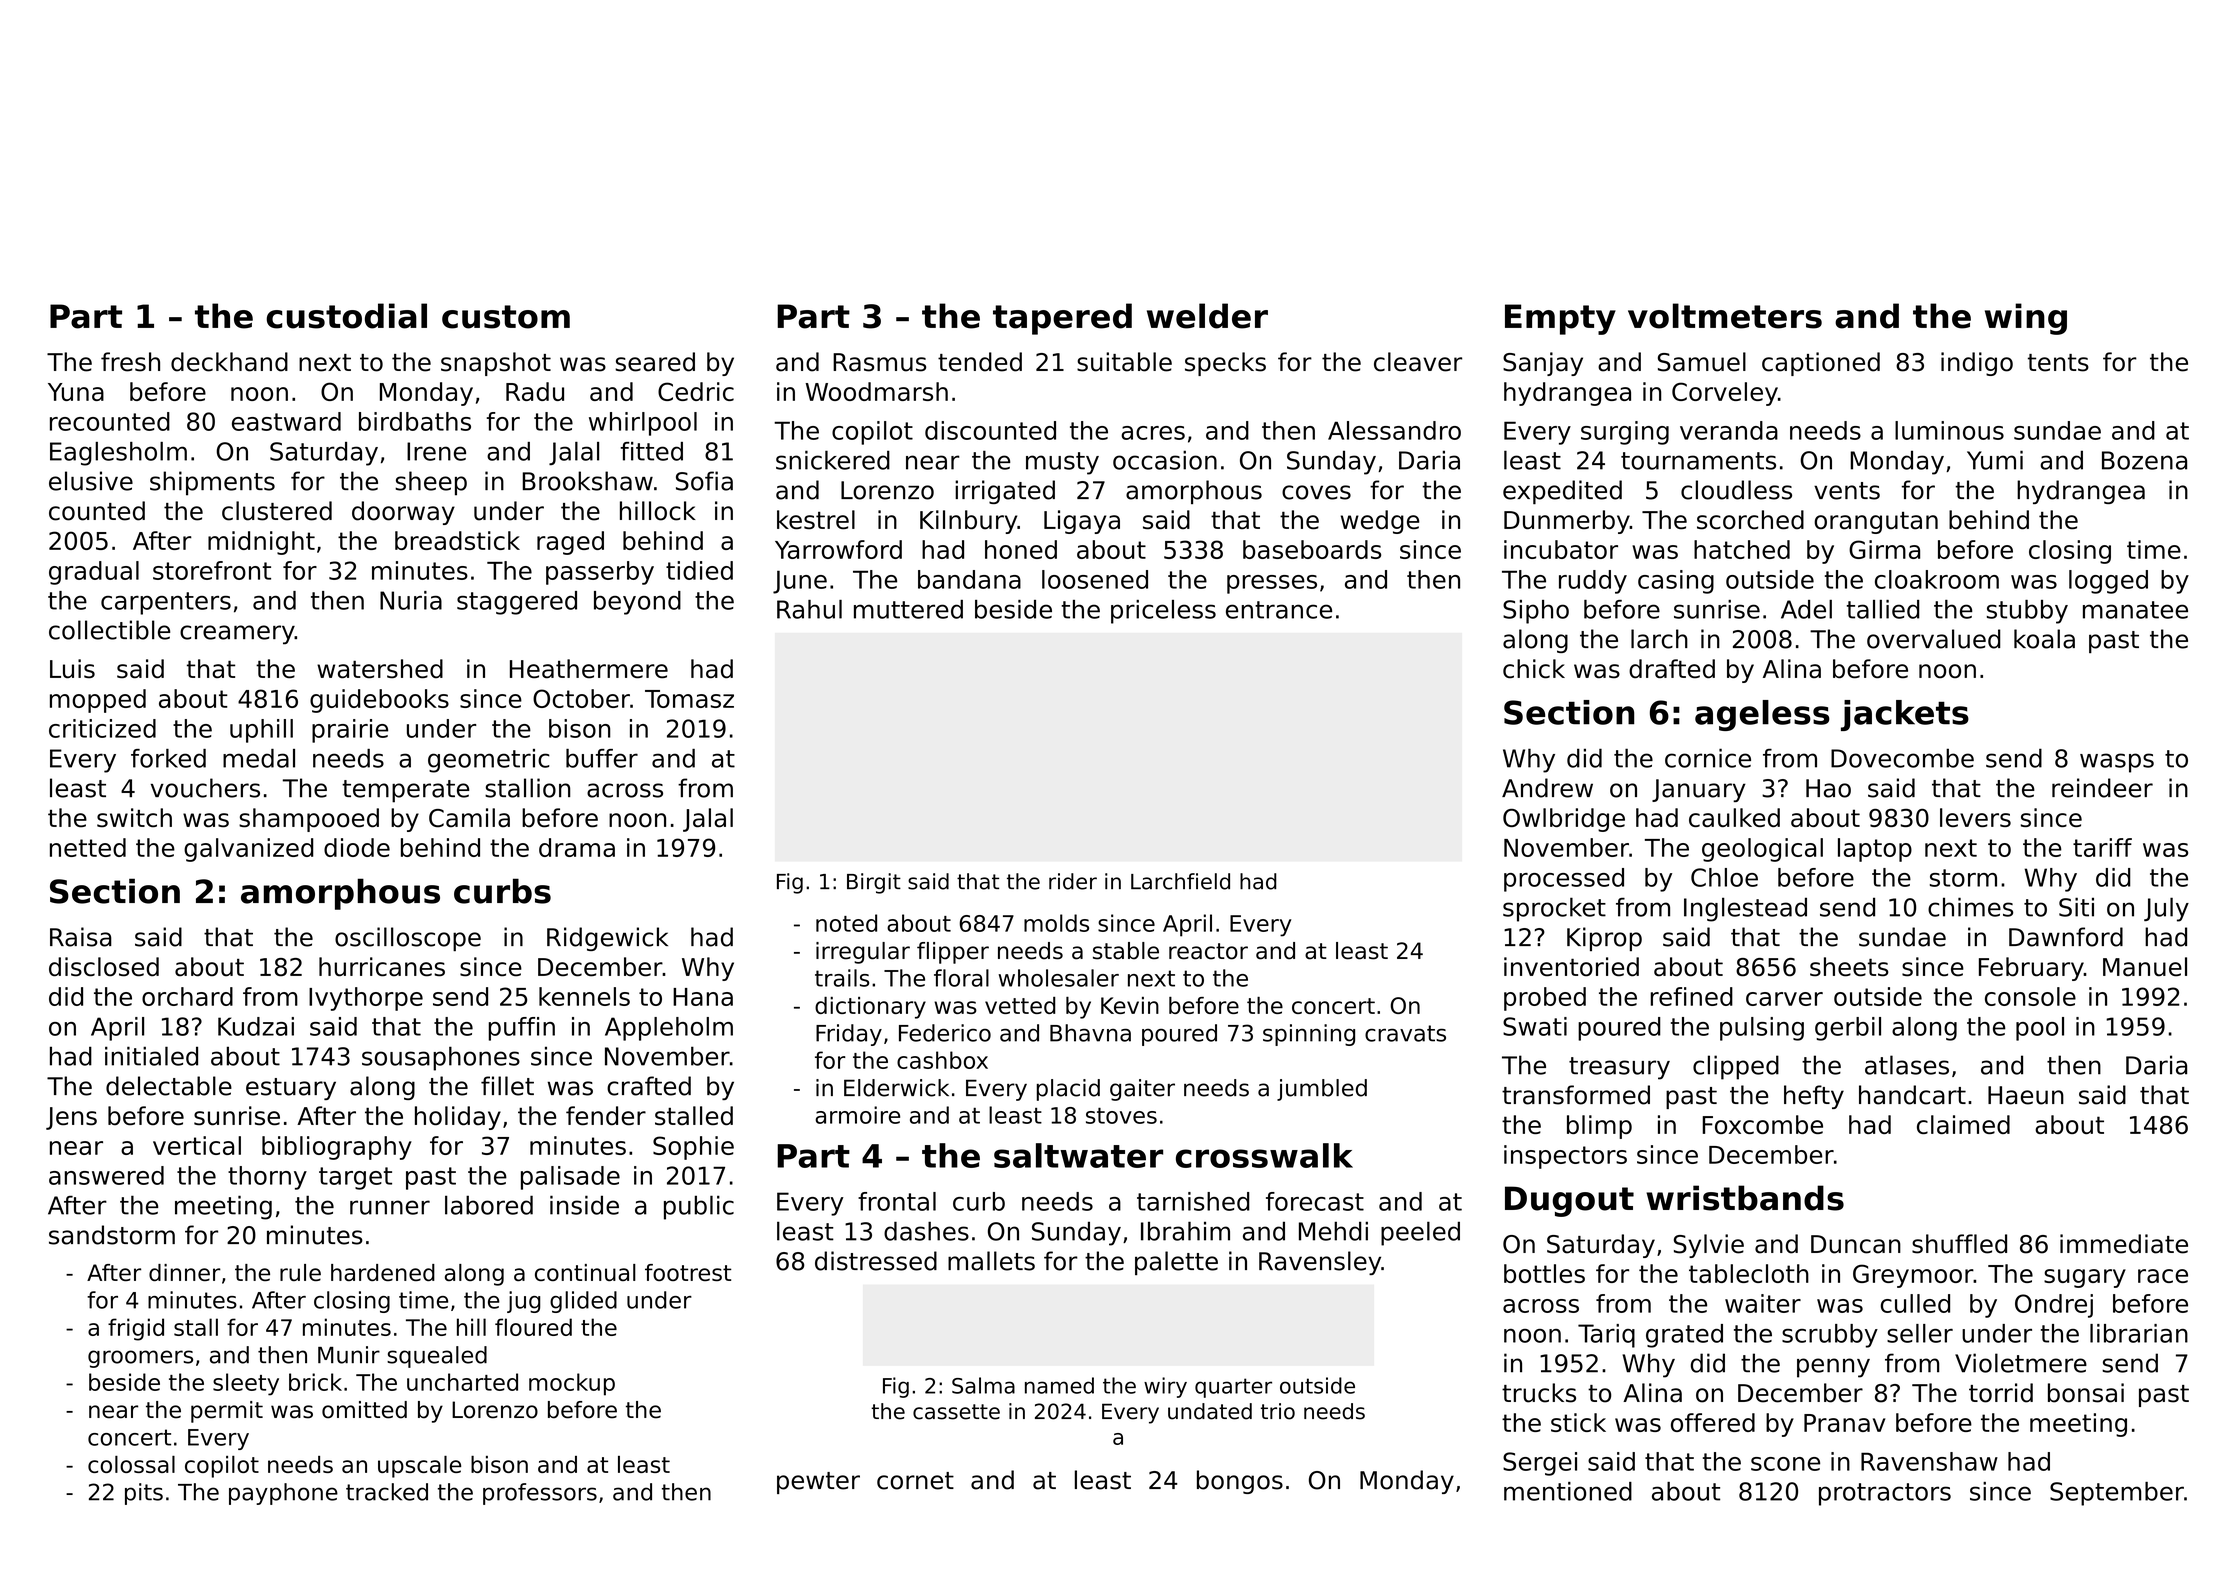  I want to click on trucks, so click(1539, 1393).
